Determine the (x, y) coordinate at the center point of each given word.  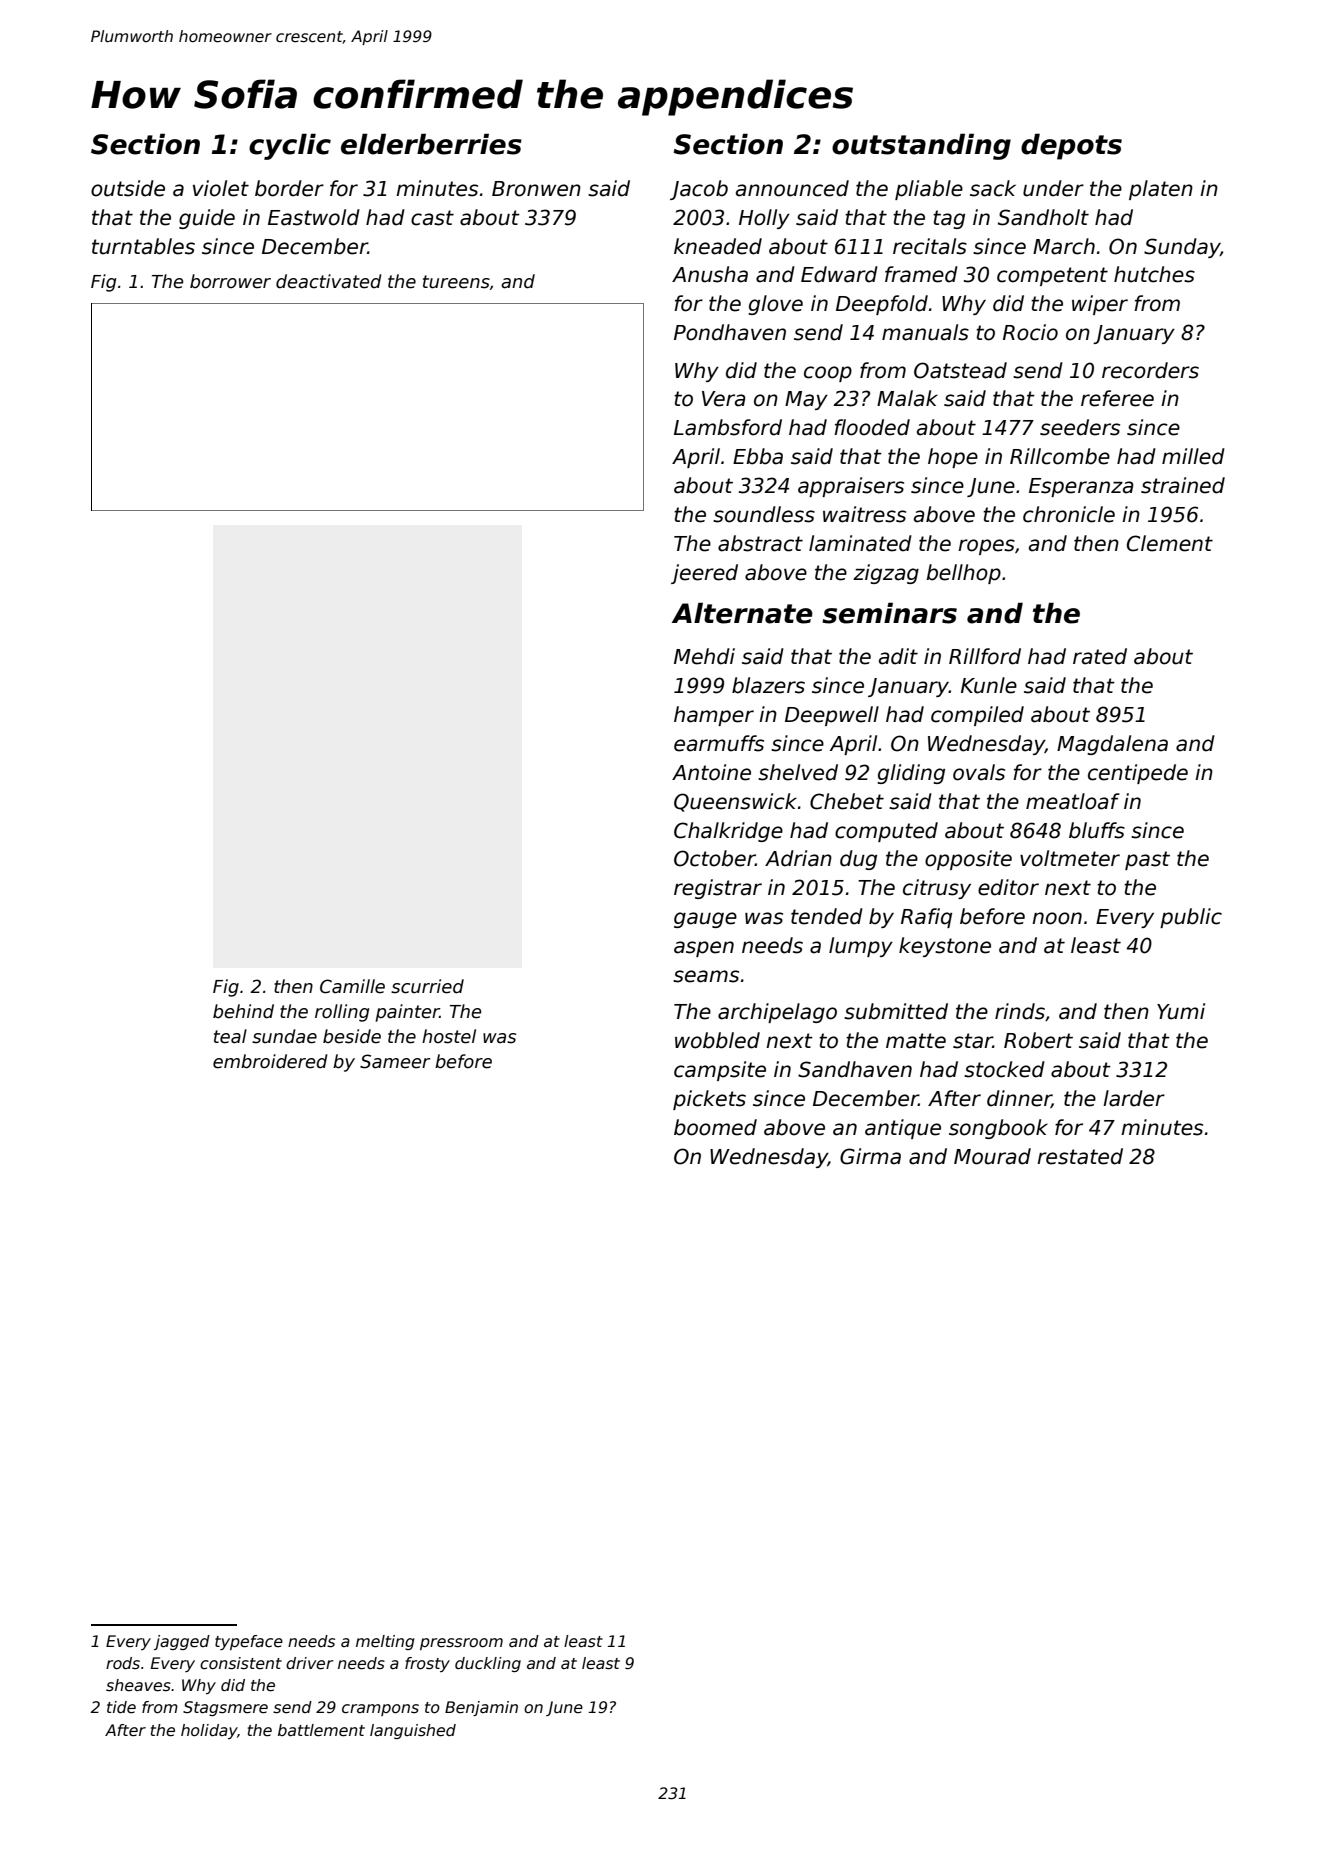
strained (1183, 485)
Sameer (395, 1061)
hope (953, 458)
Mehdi (704, 656)
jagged (182, 1642)
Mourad (992, 1156)
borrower (230, 281)
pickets (709, 1100)
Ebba (758, 456)
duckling (488, 1664)
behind (243, 1011)
